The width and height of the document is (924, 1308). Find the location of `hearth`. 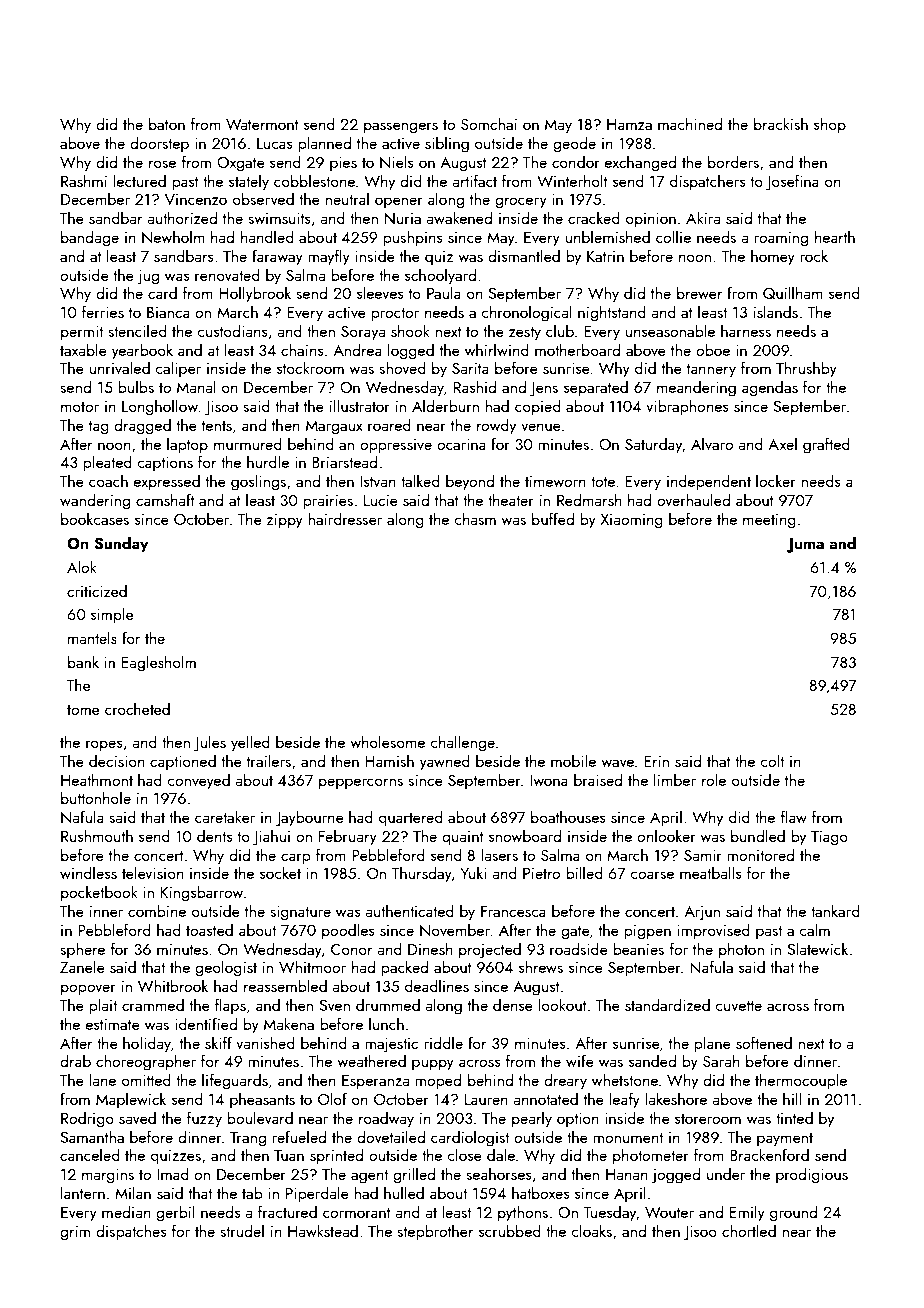

hearth is located at coordinates (835, 236).
